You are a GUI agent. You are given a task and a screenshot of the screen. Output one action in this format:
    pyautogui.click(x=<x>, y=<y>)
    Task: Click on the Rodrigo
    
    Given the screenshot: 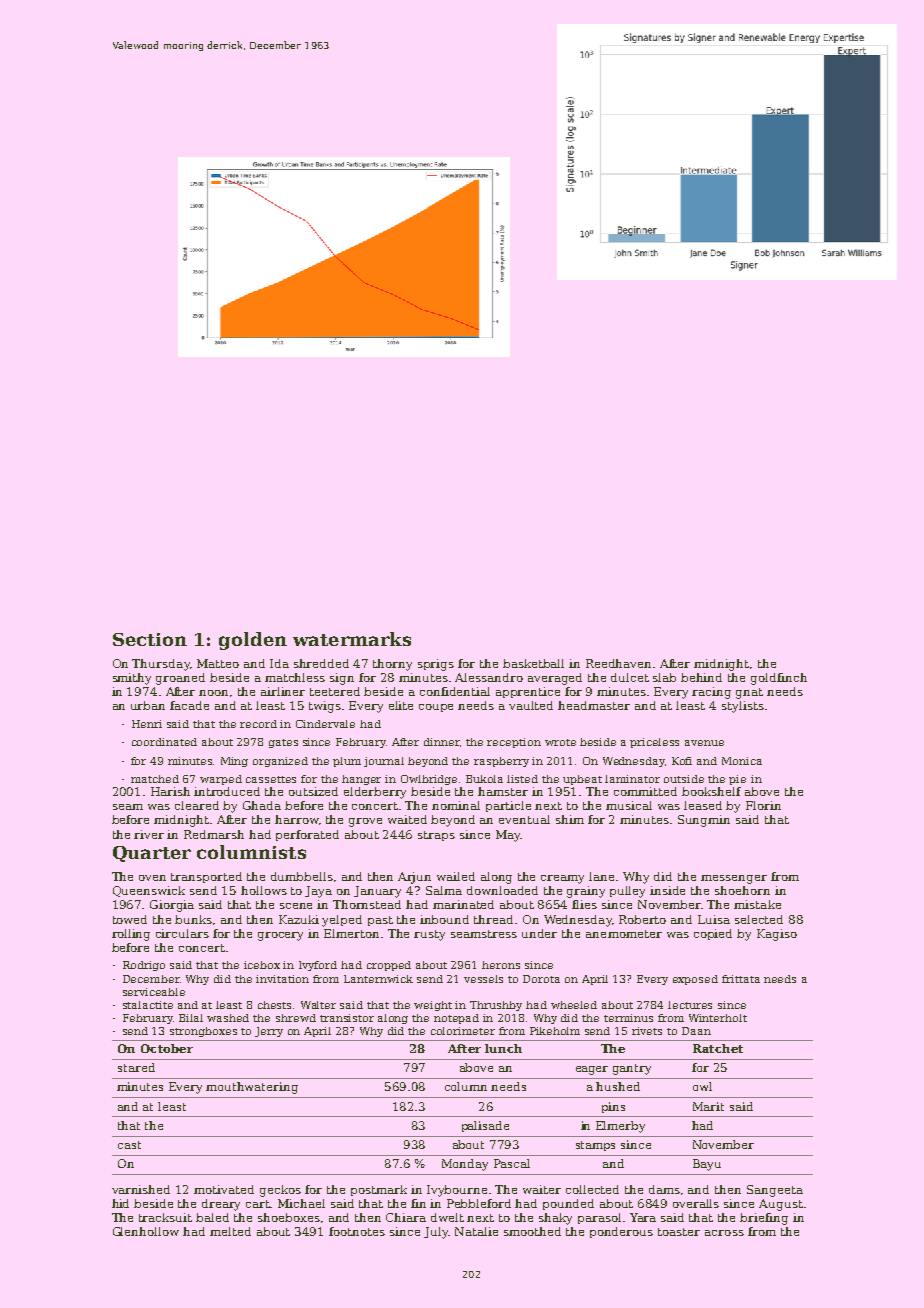 What is the action you would take?
    pyautogui.click(x=144, y=966)
